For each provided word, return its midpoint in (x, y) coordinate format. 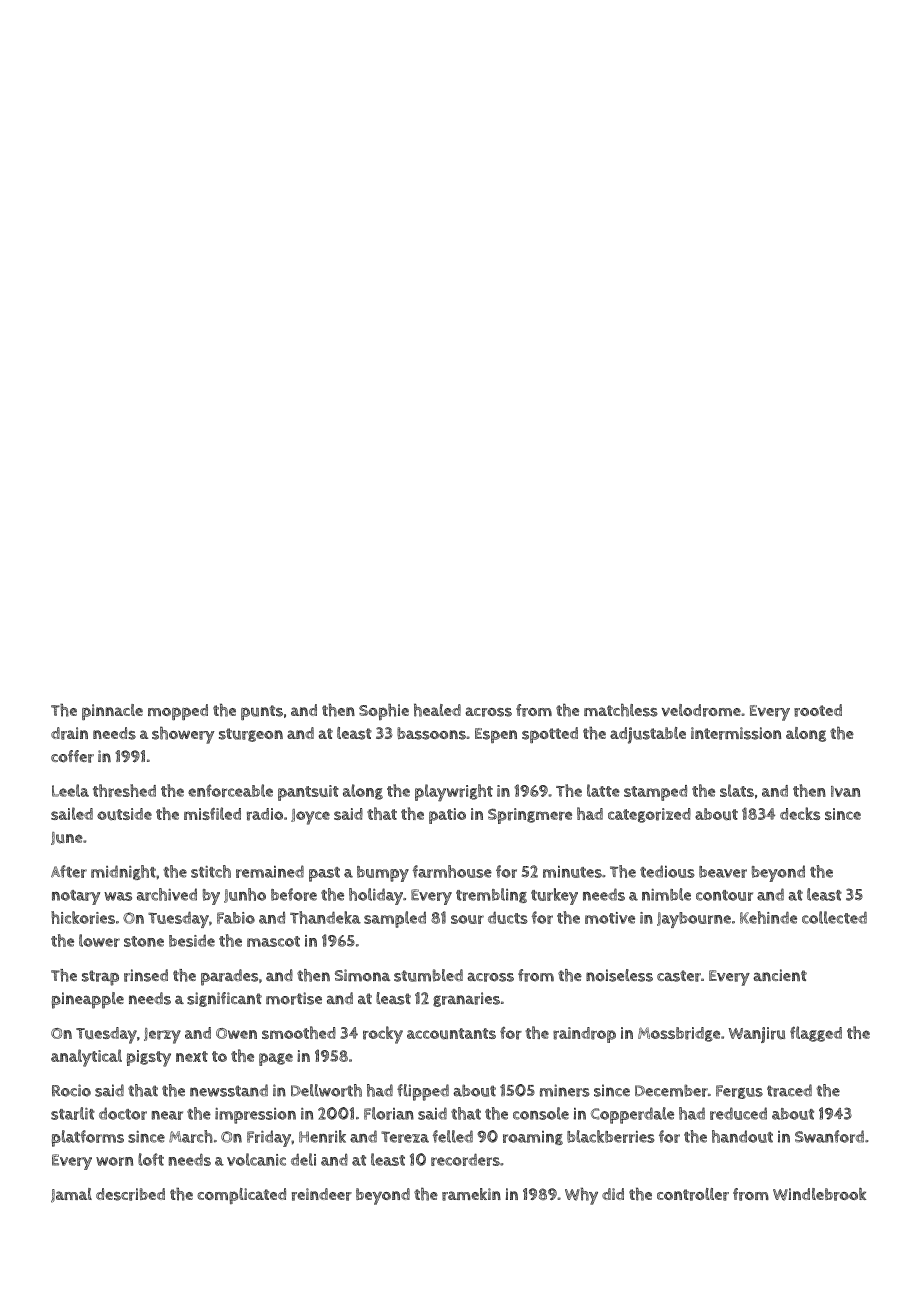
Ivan (845, 791)
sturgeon (251, 735)
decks (800, 813)
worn (114, 1161)
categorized (649, 815)
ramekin (471, 1194)
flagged (816, 1034)
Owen (236, 1033)
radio (265, 814)
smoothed (299, 1032)
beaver (723, 872)
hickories (83, 917)
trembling (491, 895)
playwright (454, 793)
